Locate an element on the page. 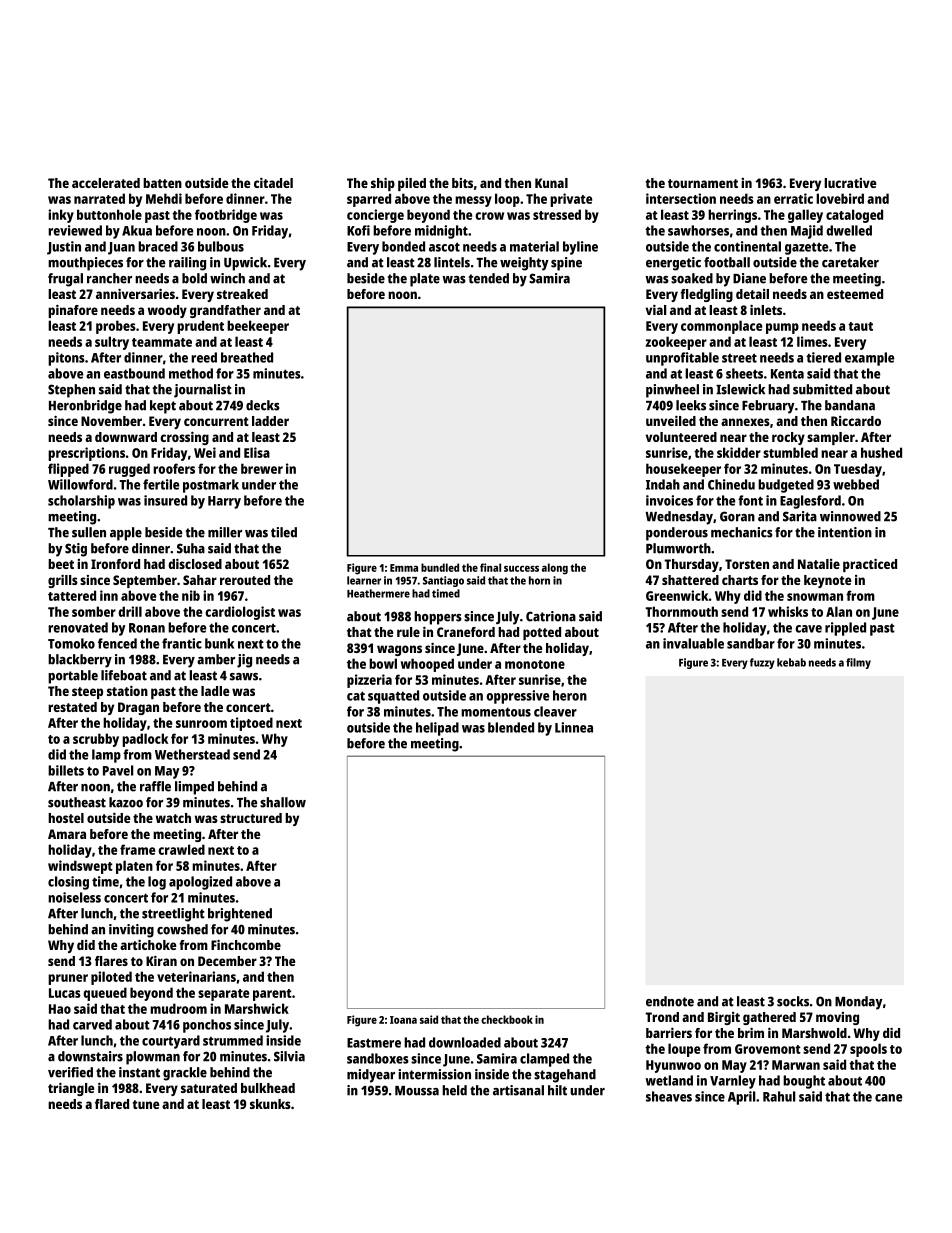 This document has width=952, height=1233. esteemed is located at coordinates (855, 294).
